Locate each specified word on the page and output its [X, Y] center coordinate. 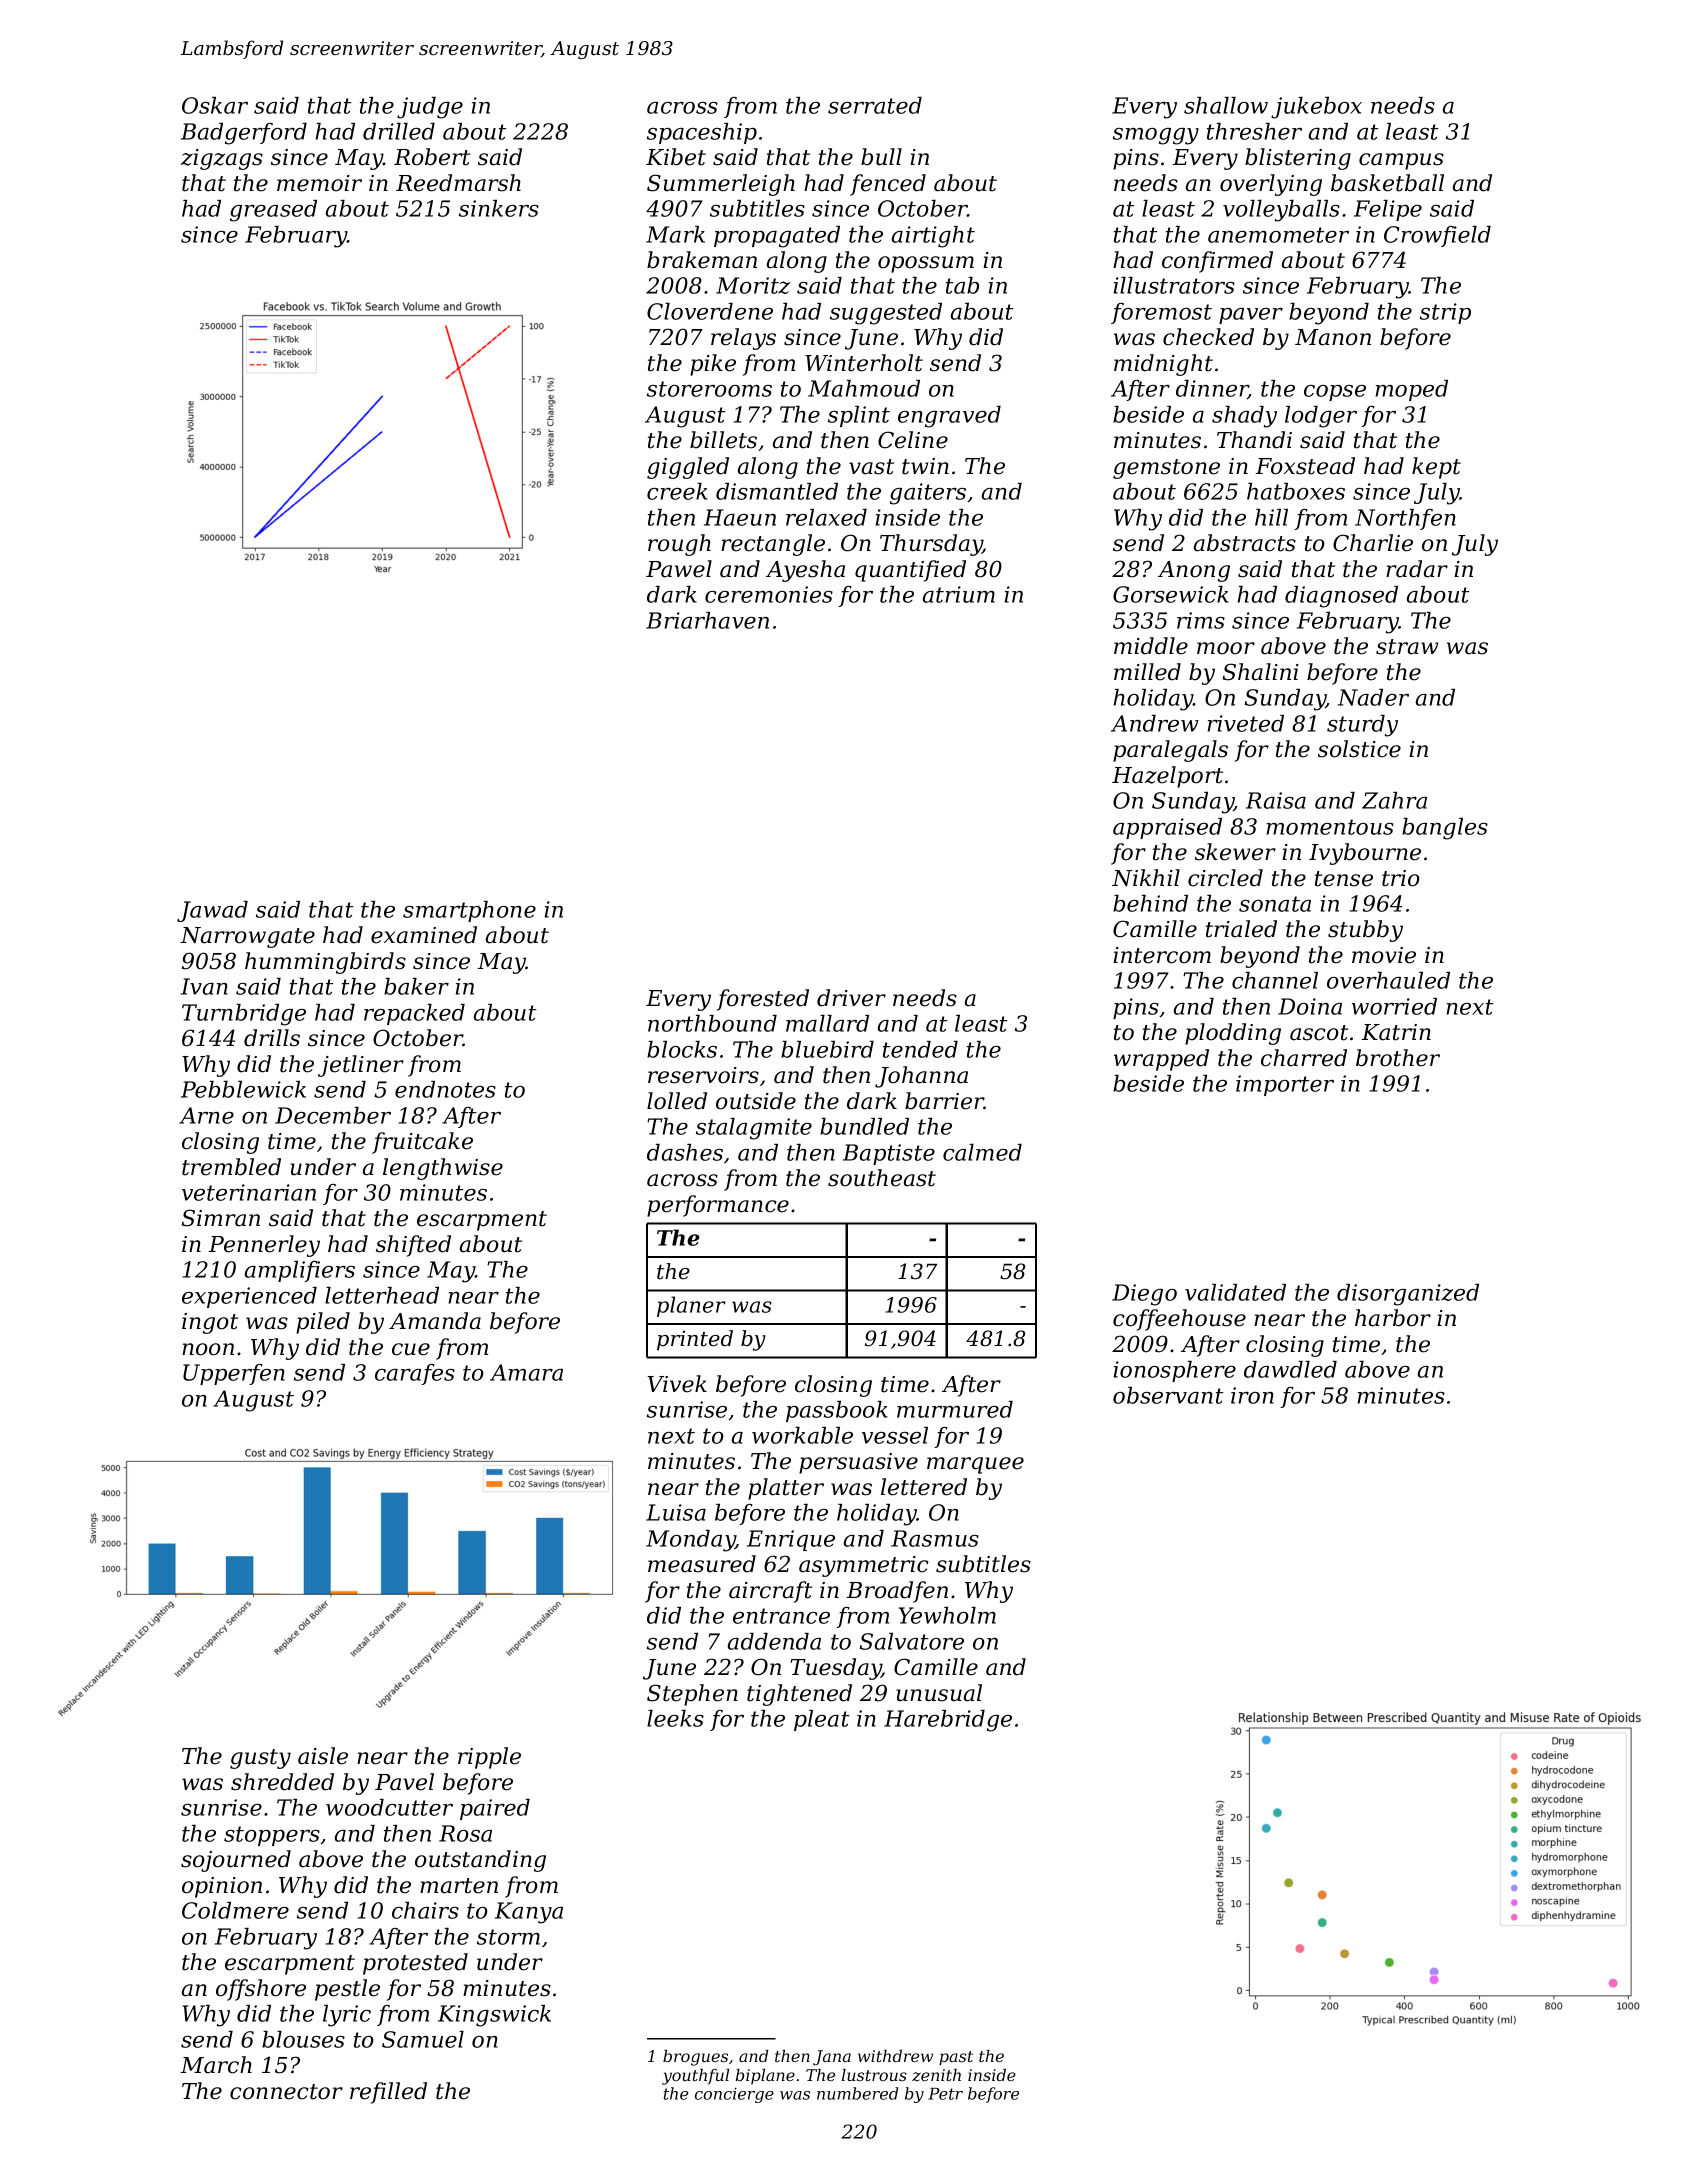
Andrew [1155, 723]
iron [1252, 1395]
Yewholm [947, 1615]
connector [286, 2092]
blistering [1298, 159]
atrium [959, 594]
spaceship [702, 133]
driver [851, 998]
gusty [260, 1759]
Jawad [212, 911]
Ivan [204, 986]
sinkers [499, 208]
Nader [1373, 697]
